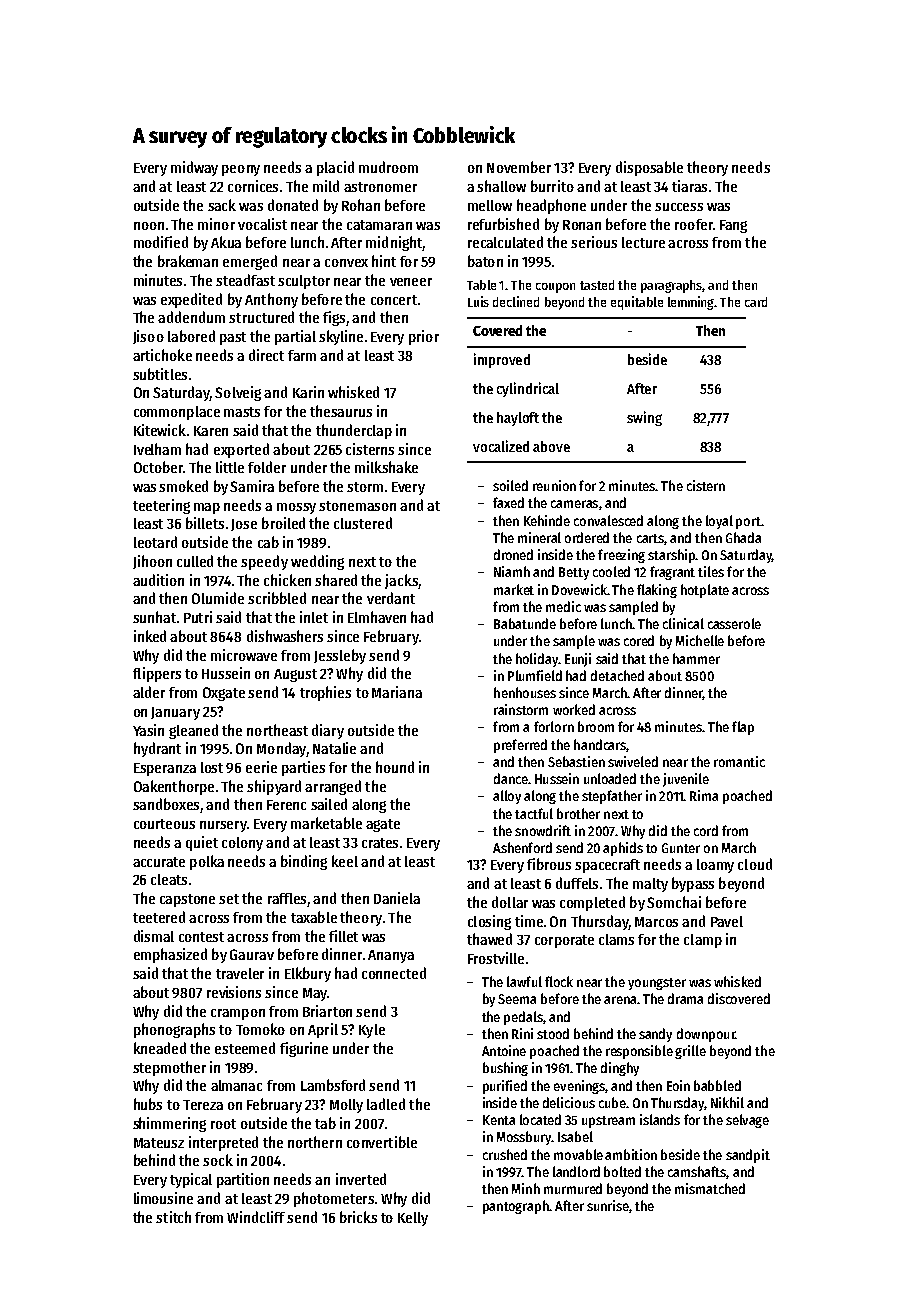  I want to click on Rima, so click(704, 795).
